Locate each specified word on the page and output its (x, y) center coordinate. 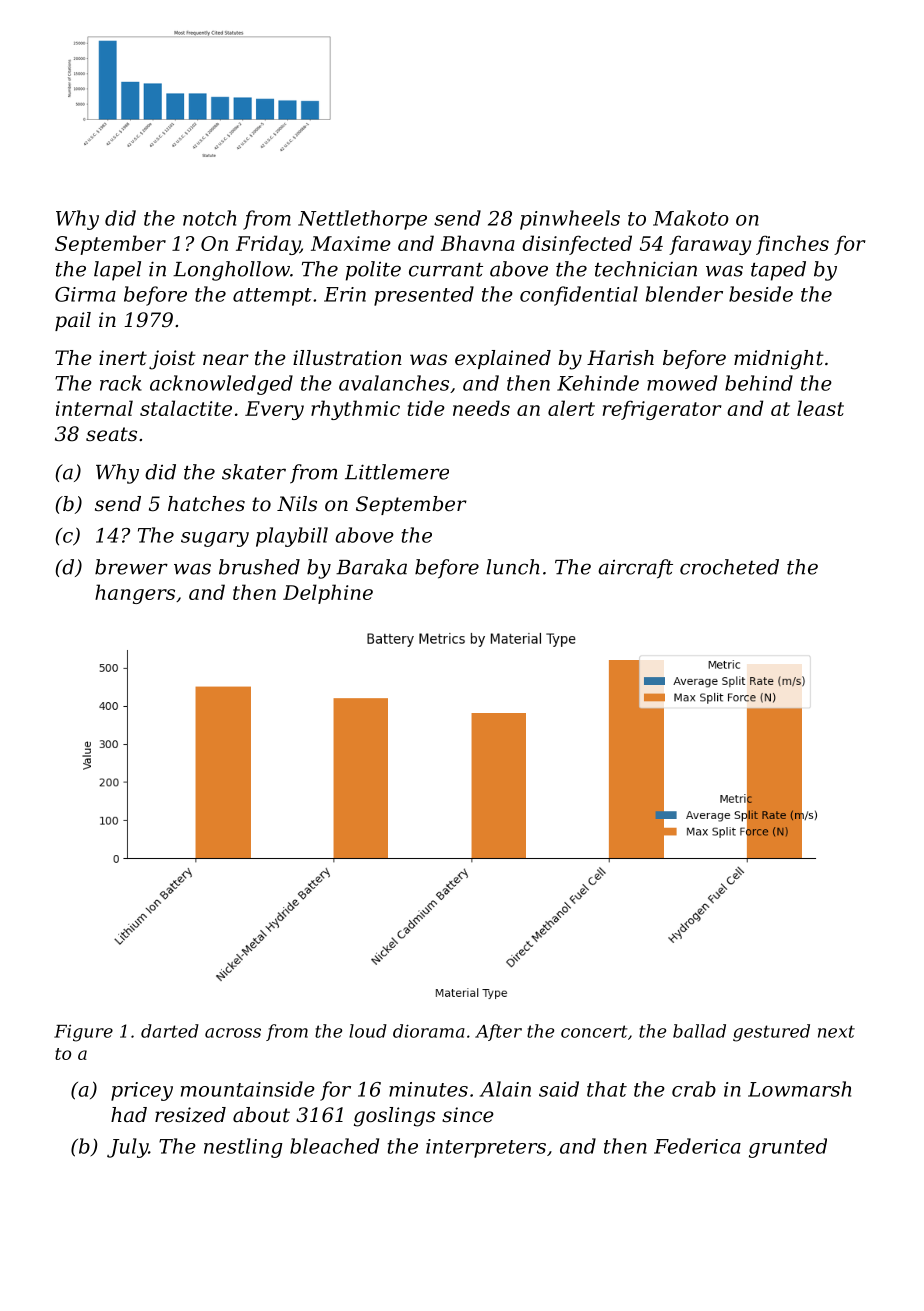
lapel (117, 271)
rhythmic (355, 410)
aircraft (635, 569)
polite (373, 271)
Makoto (691, 218)
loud (368, 1031)
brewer (131, 567)
